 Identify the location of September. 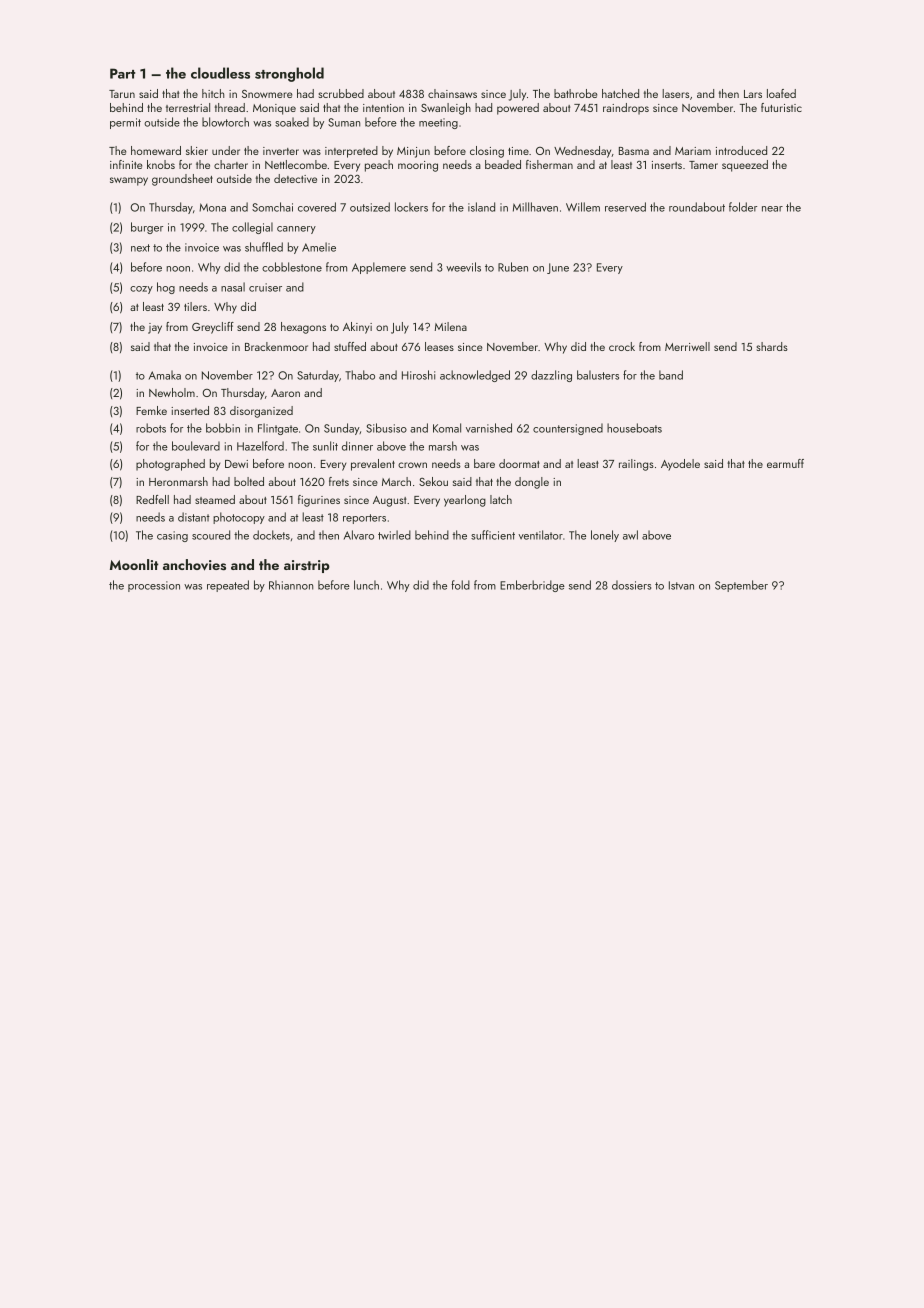
(741, 586).
